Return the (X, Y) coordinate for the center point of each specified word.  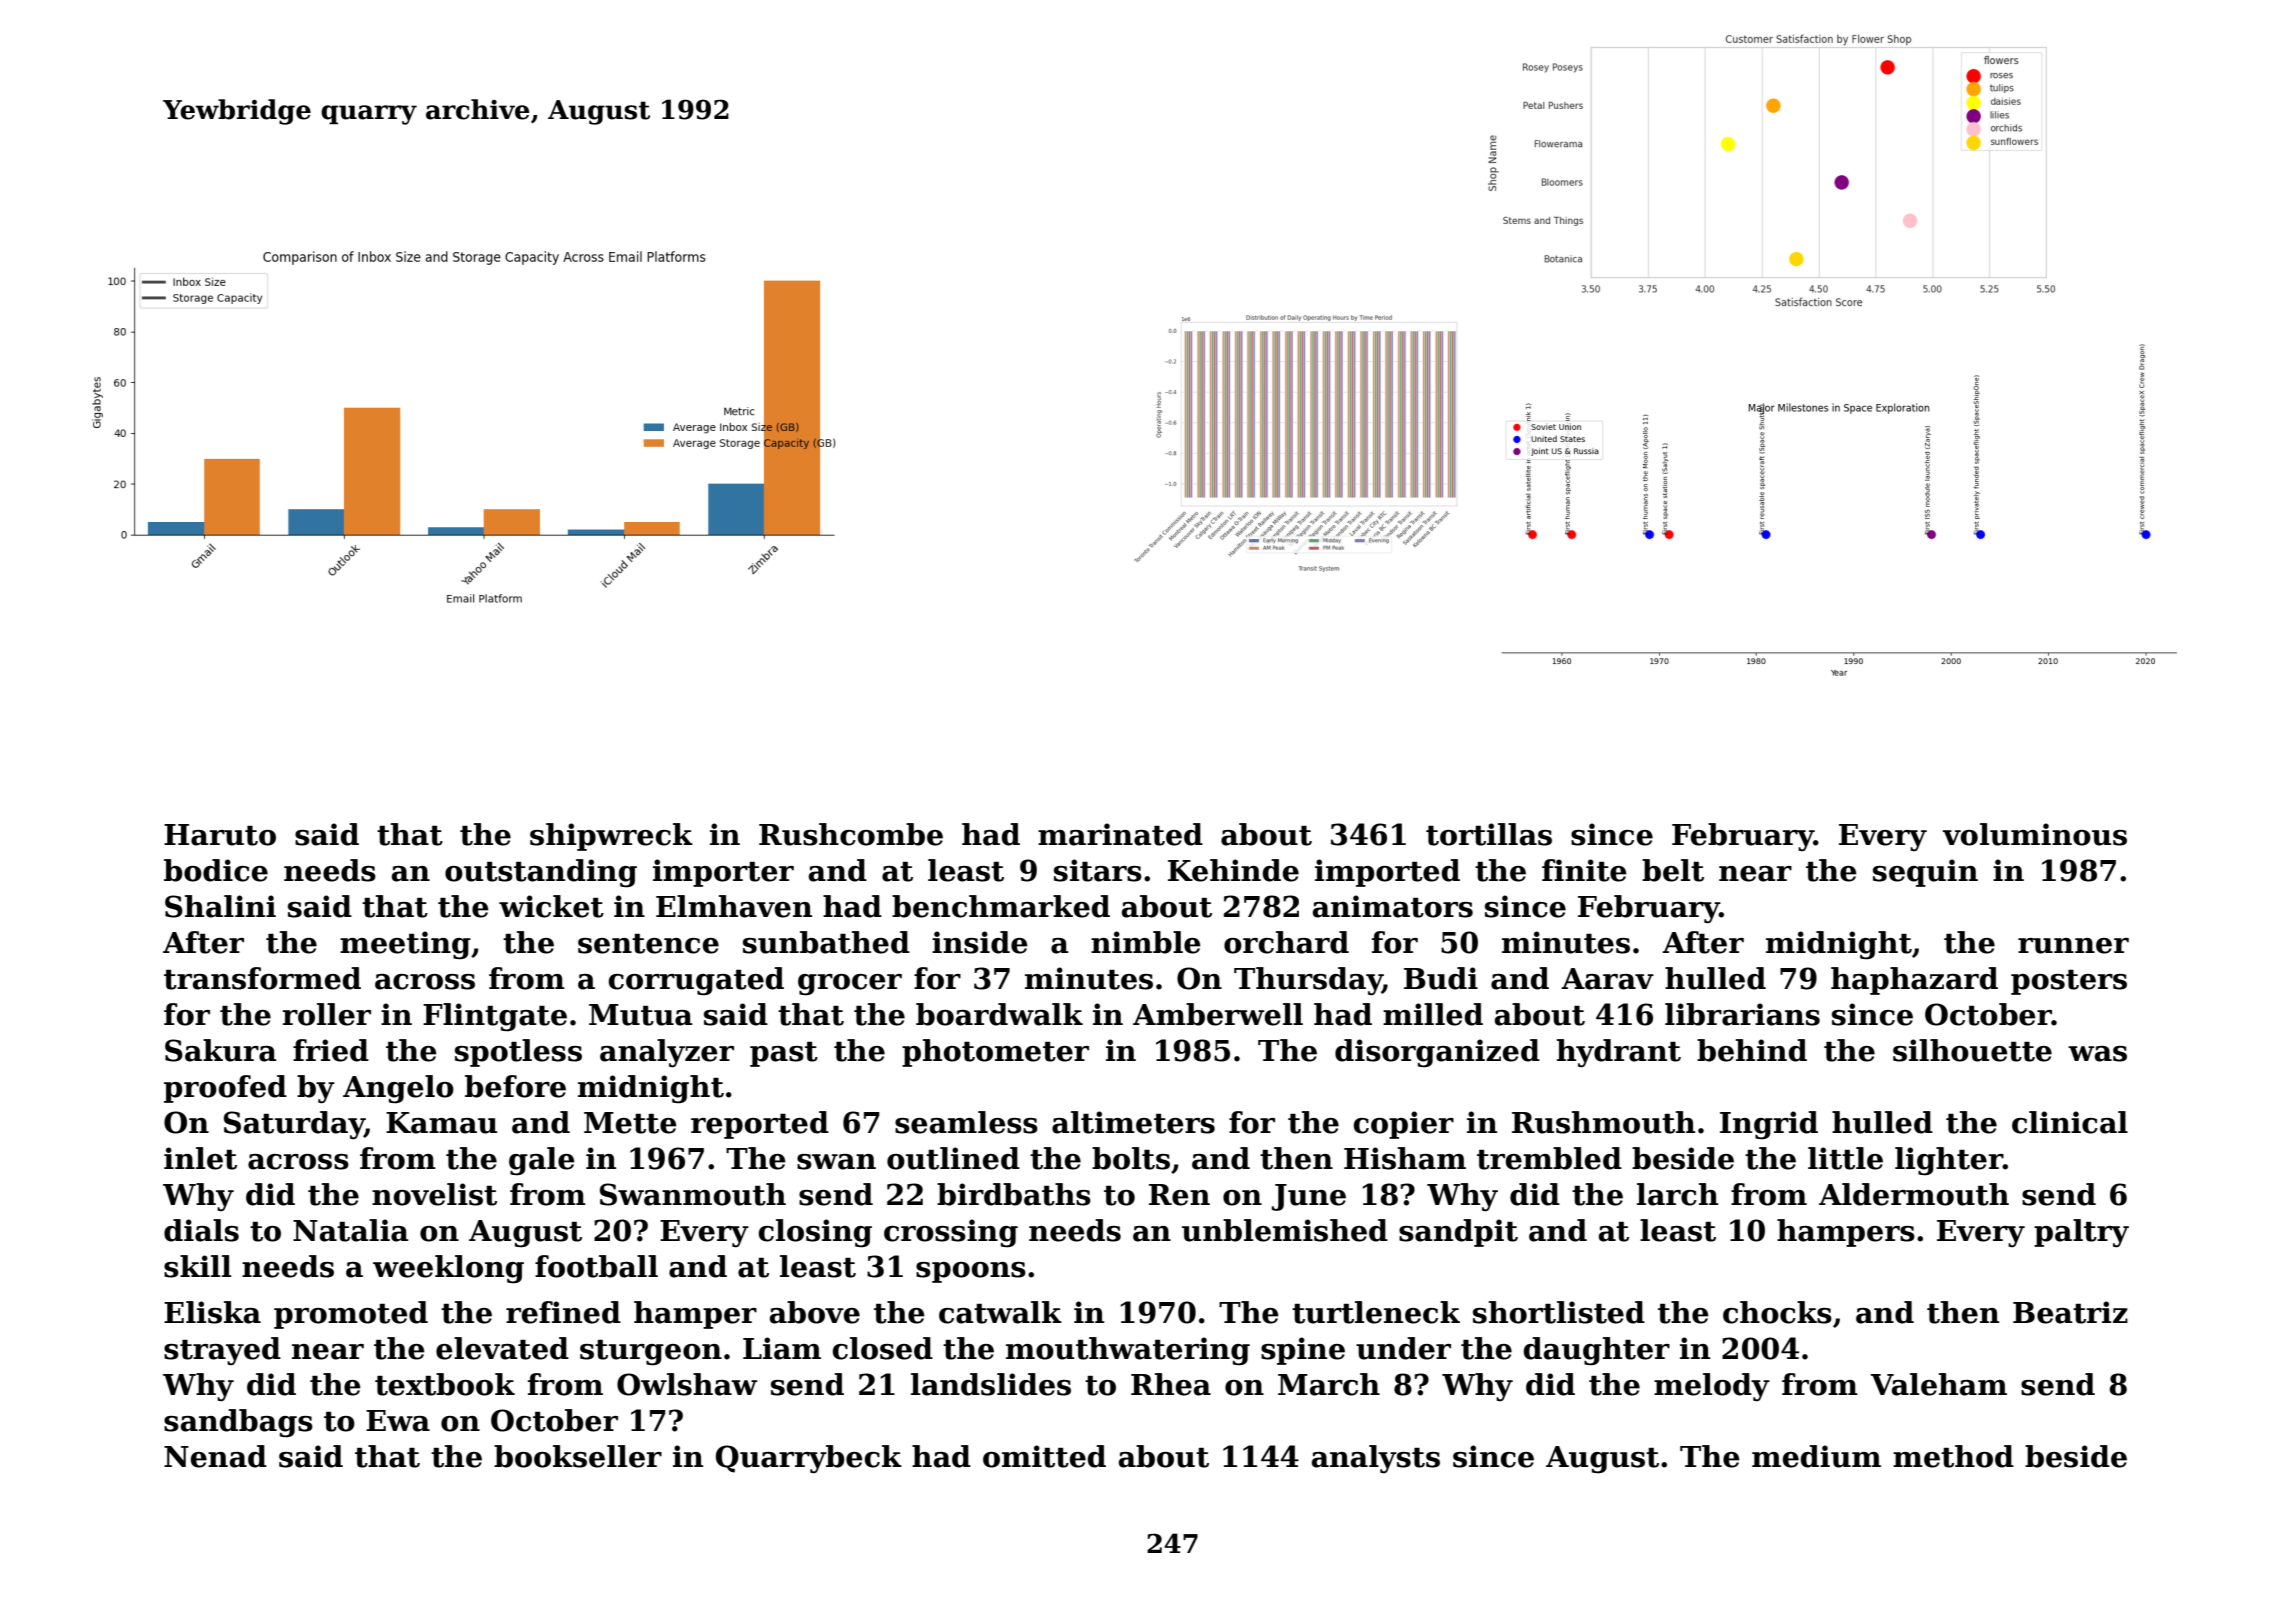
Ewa (398, 1421)
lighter (1949, 1161)
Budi (1441, 978)
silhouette (1972, 1050)
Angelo (398, 1089)
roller (326, 1014)
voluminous (2034, 834)
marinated (1120, 834)
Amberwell (1218, 1014)
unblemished (1285, 1230)
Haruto (220, 835)
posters (2069, 982)
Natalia (351, 1230)
